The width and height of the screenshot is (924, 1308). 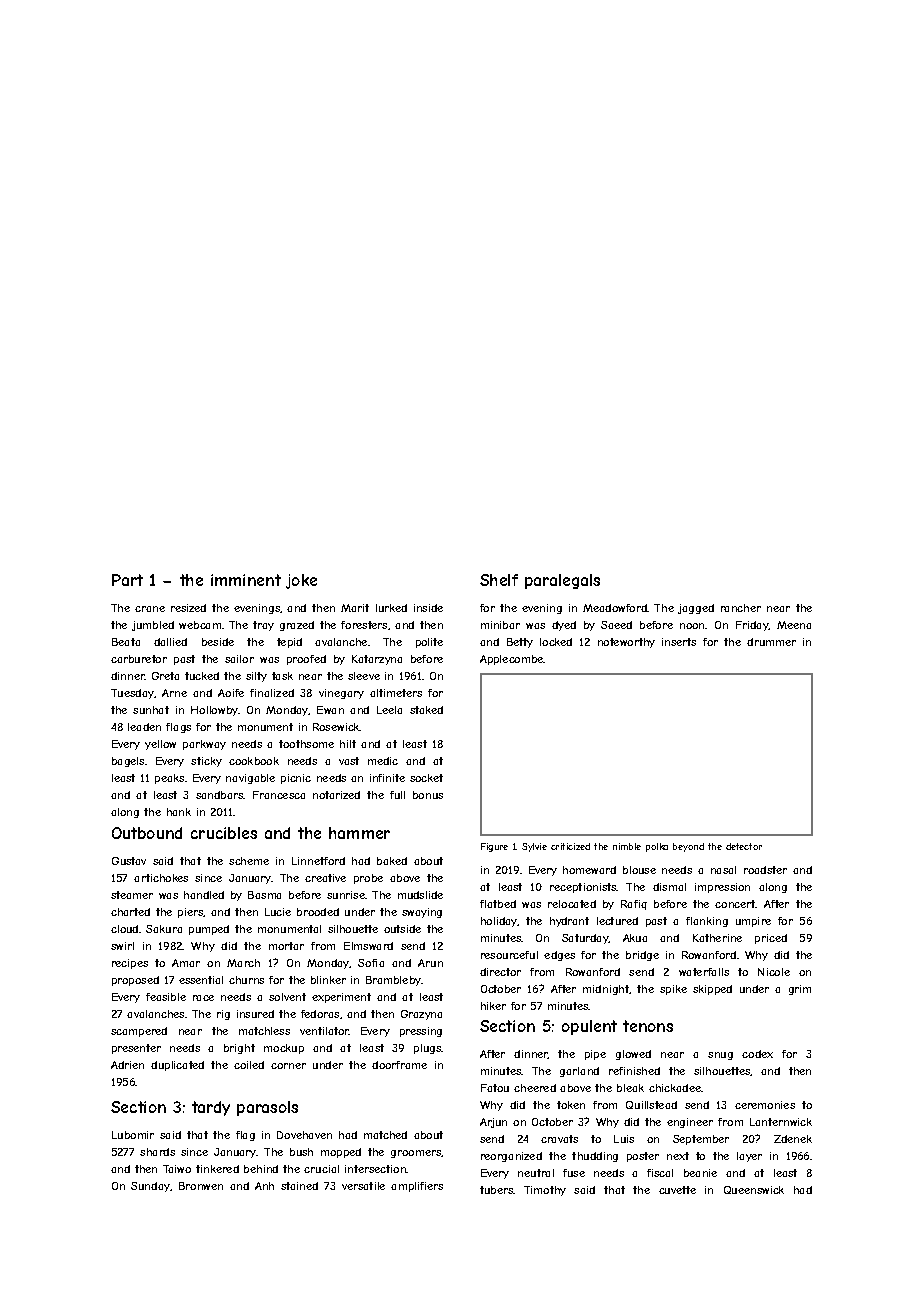 What do you see at coordinates (744, 846) in the screenshot?
I see `detector` at bounding box center [744, 846].
